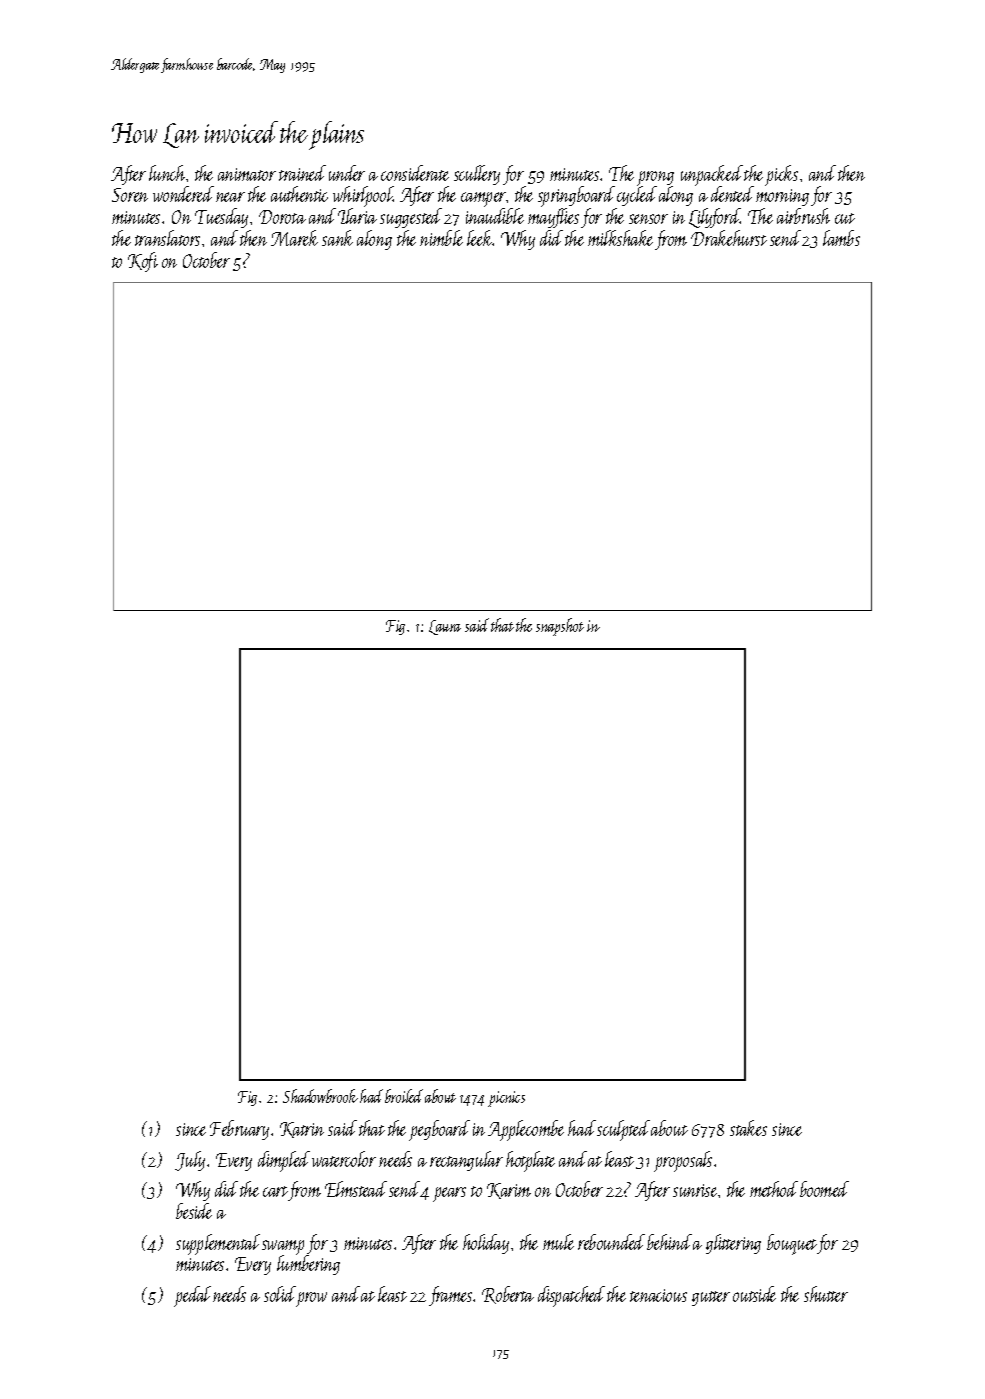 Image resolution: width=985 pixels, height=1399 pixels. Describe the element at coordinates (445, 627) in the screenshot. I see `Laura` at that location.
